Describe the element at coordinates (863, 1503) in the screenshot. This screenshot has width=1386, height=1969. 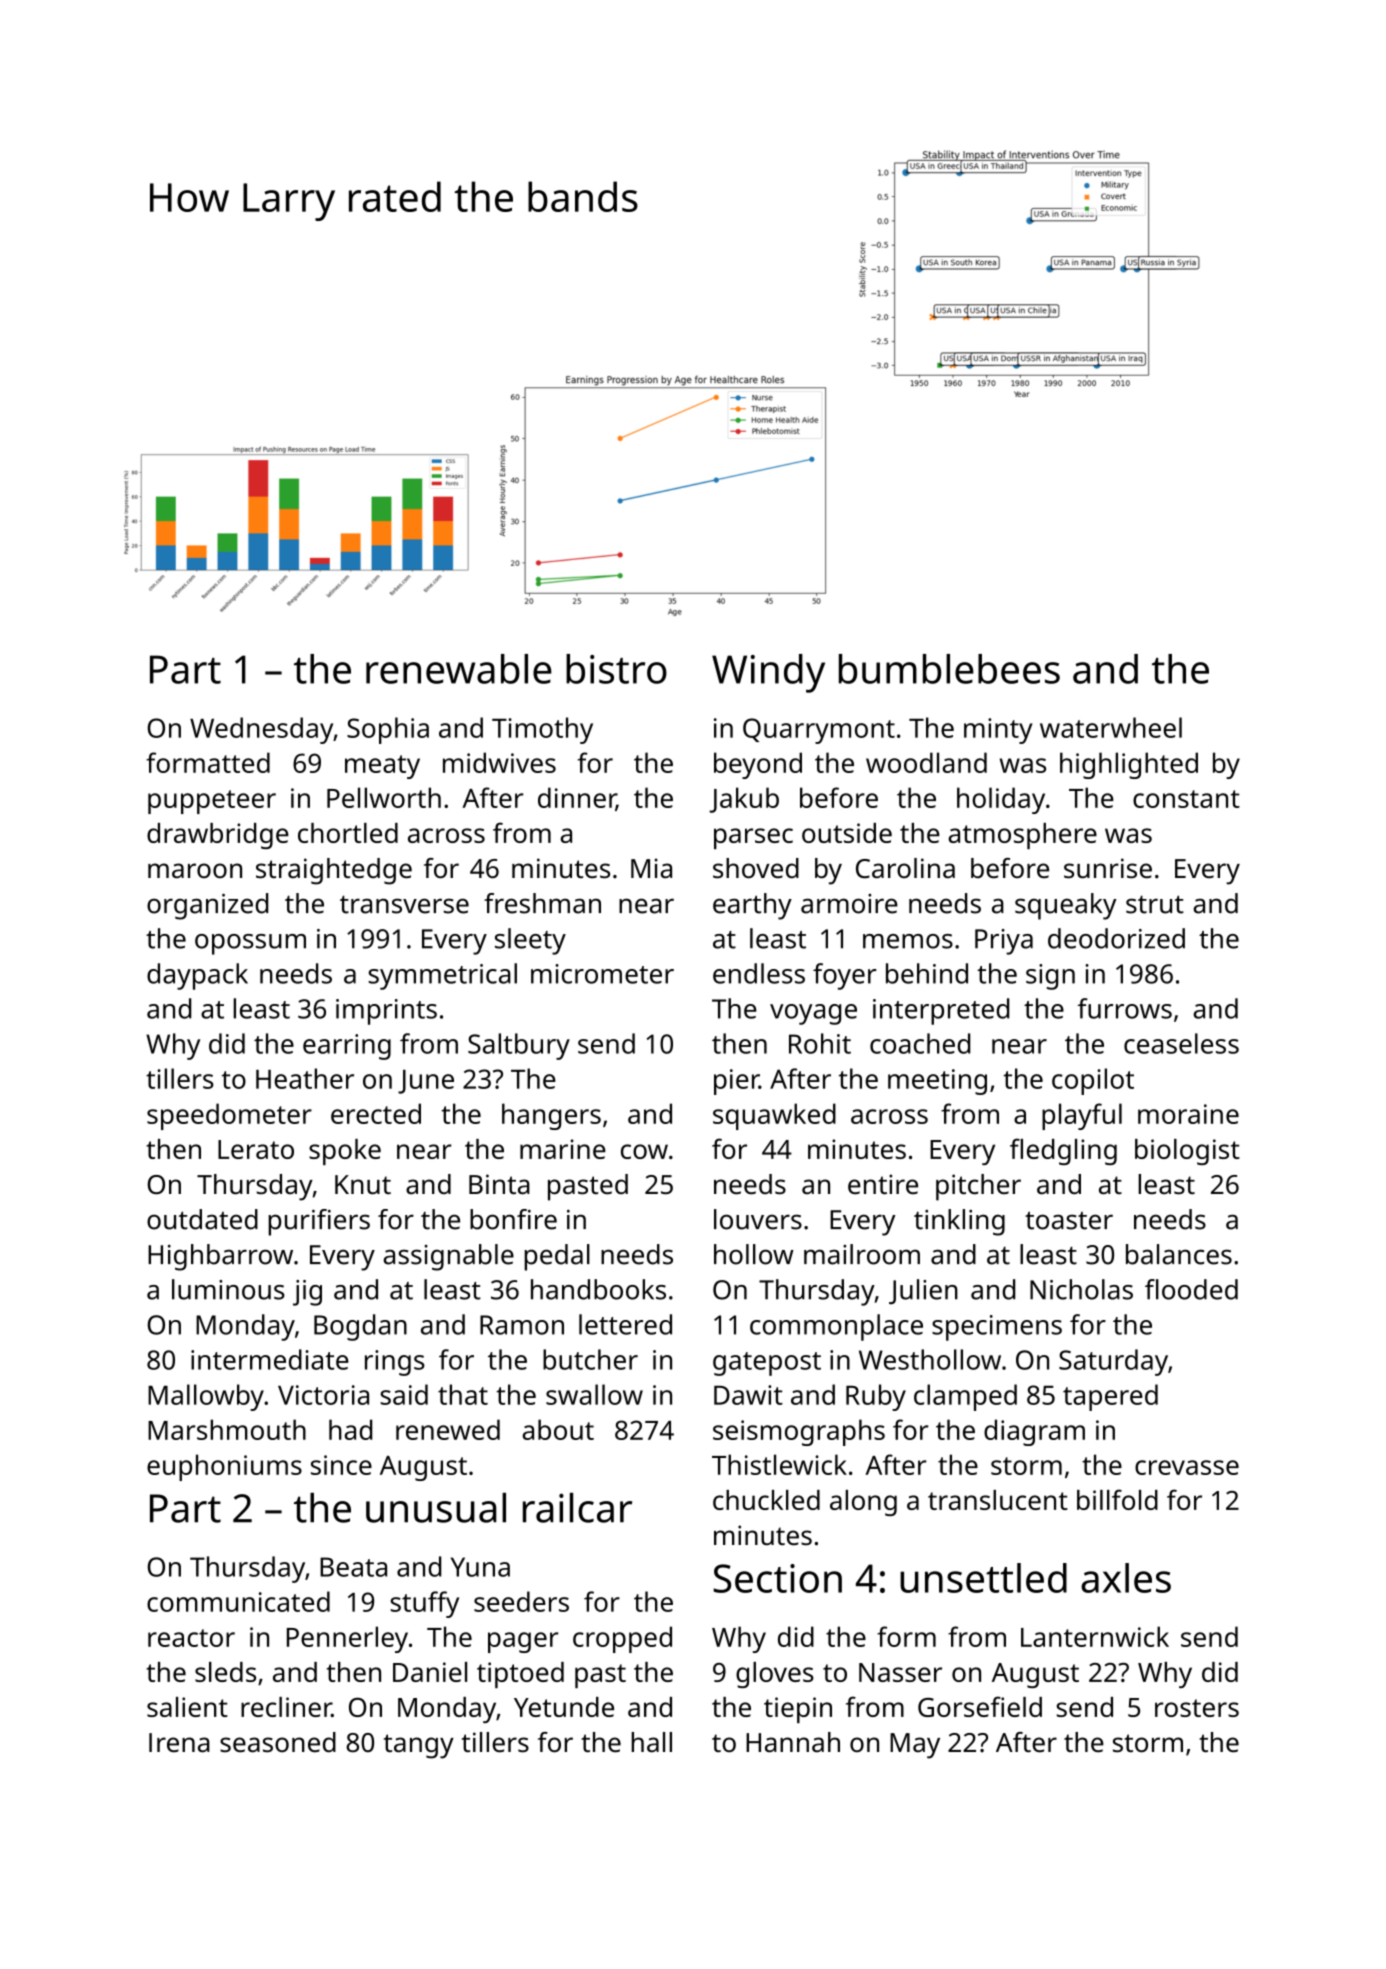
I see `along` at that location.
